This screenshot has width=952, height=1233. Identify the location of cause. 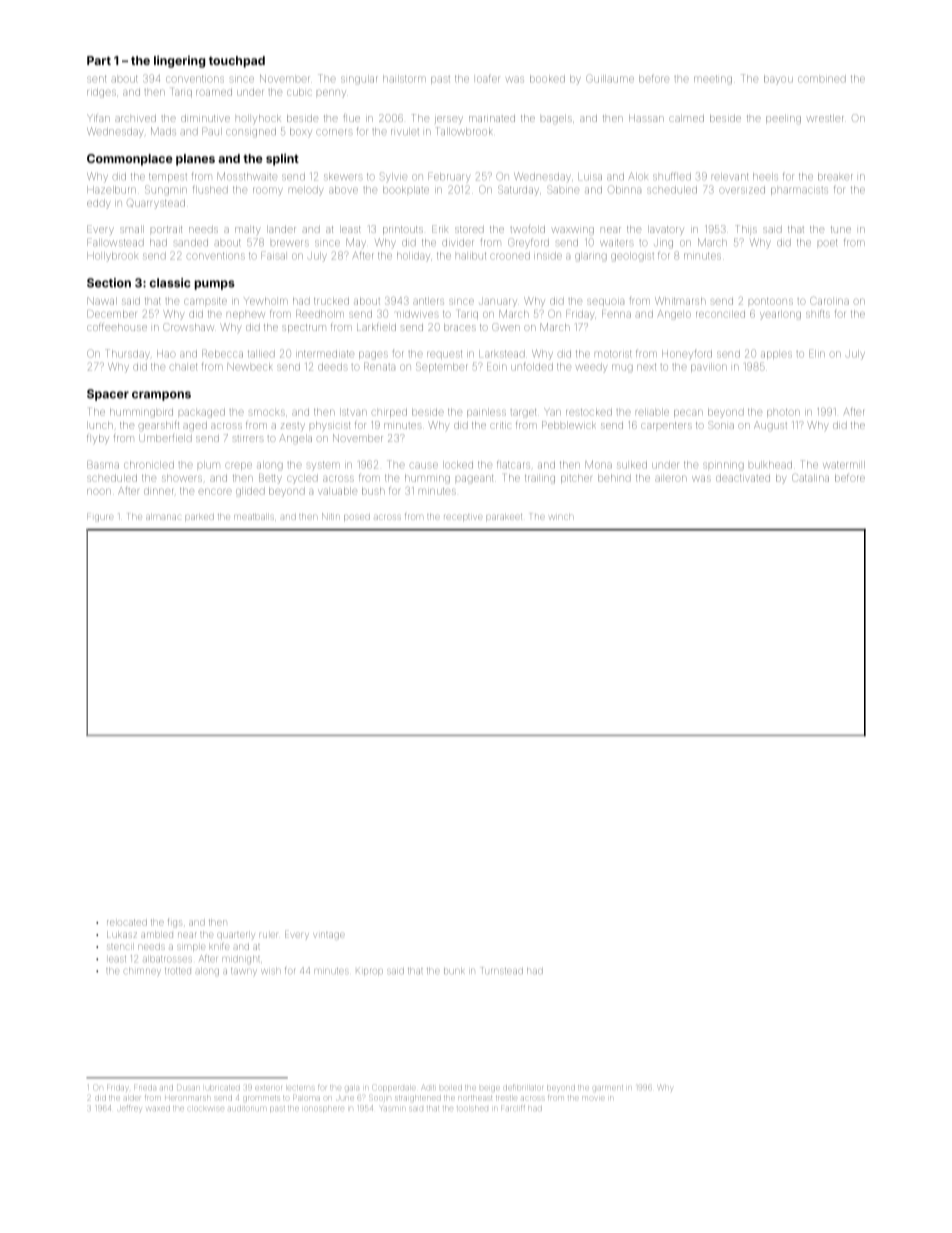
(423, 465).
